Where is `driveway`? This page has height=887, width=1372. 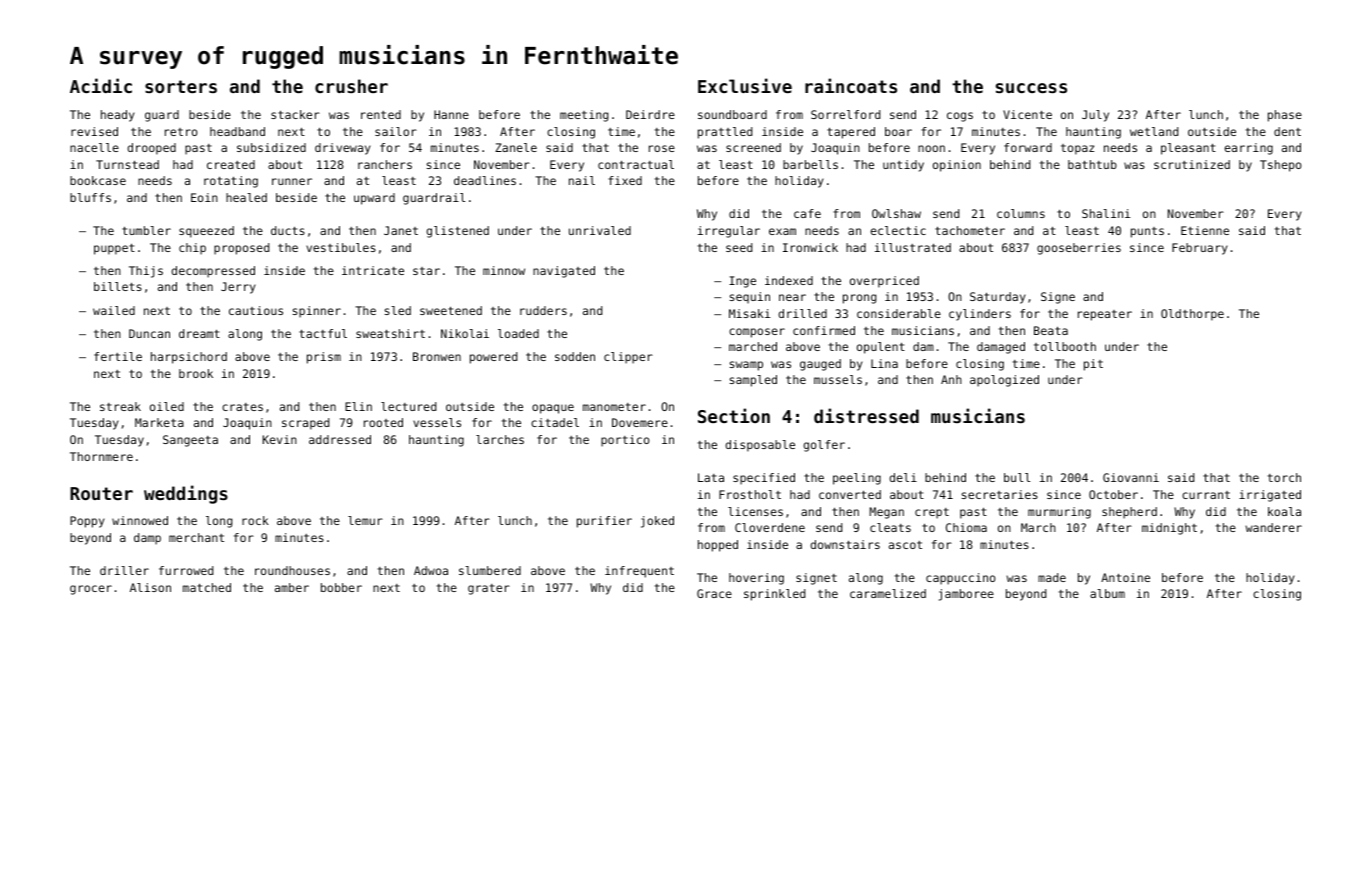
driveway is located at coordinates (343, 149).
